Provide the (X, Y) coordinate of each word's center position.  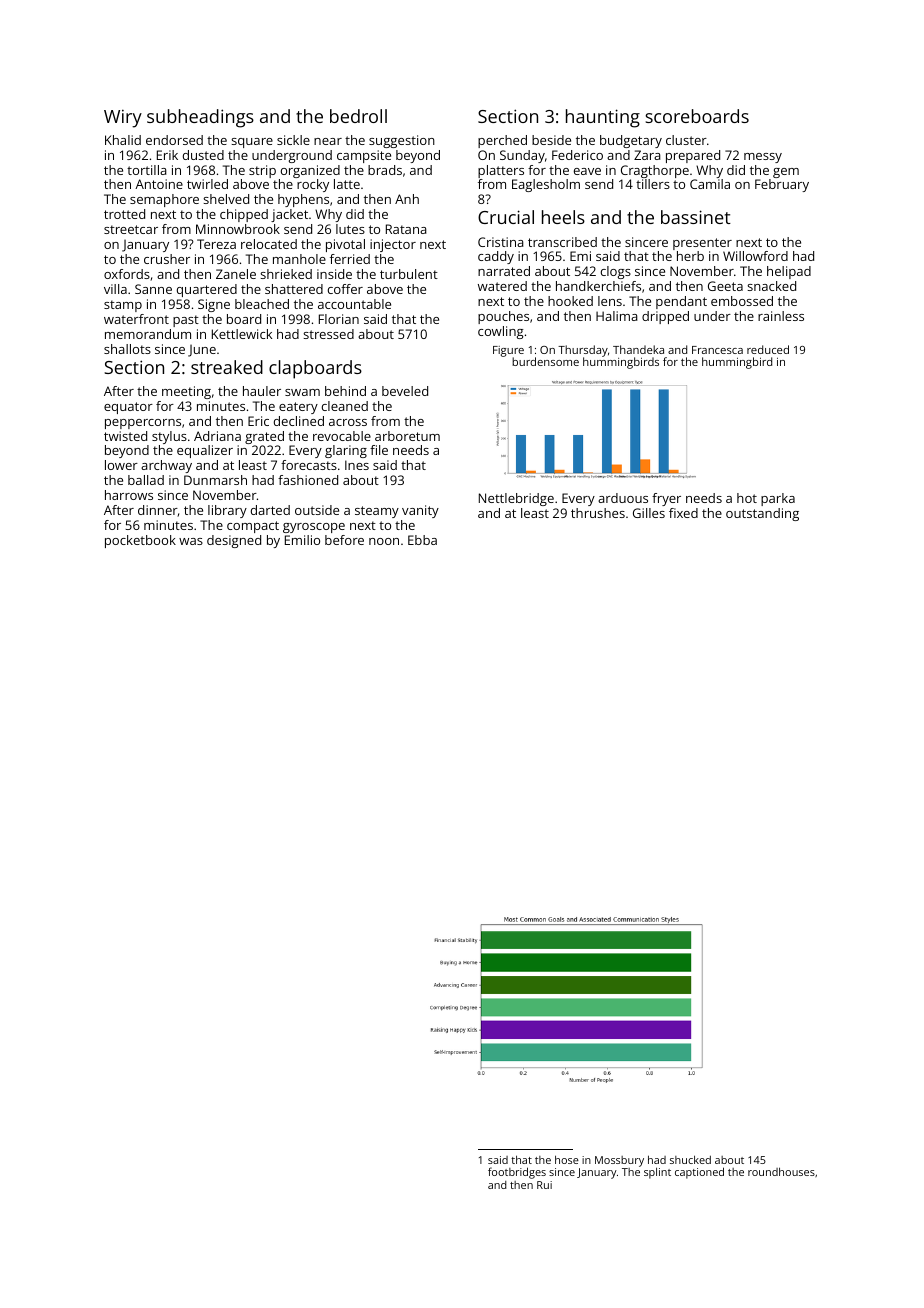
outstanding (762, 514)
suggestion (402, 141)
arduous (623, 498)
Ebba (422, 540)
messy (763, 158)
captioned (699, 1173)
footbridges (517, 1173)
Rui (544, 1185)
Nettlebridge (516, 499)
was (191, 541)
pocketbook (140, 541)
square (252, 143)
